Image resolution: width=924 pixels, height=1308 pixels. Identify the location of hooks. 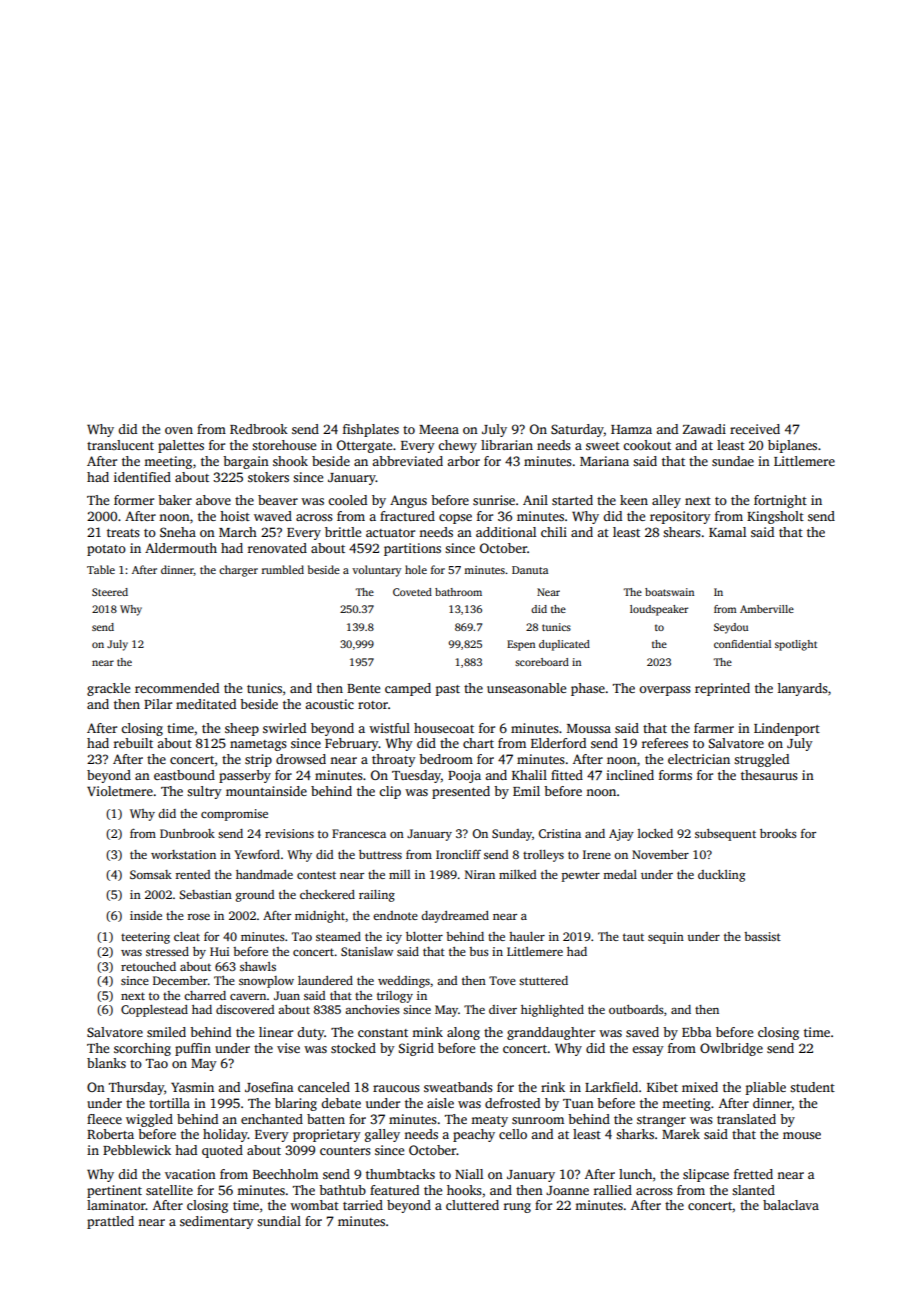
(464, 1190).
